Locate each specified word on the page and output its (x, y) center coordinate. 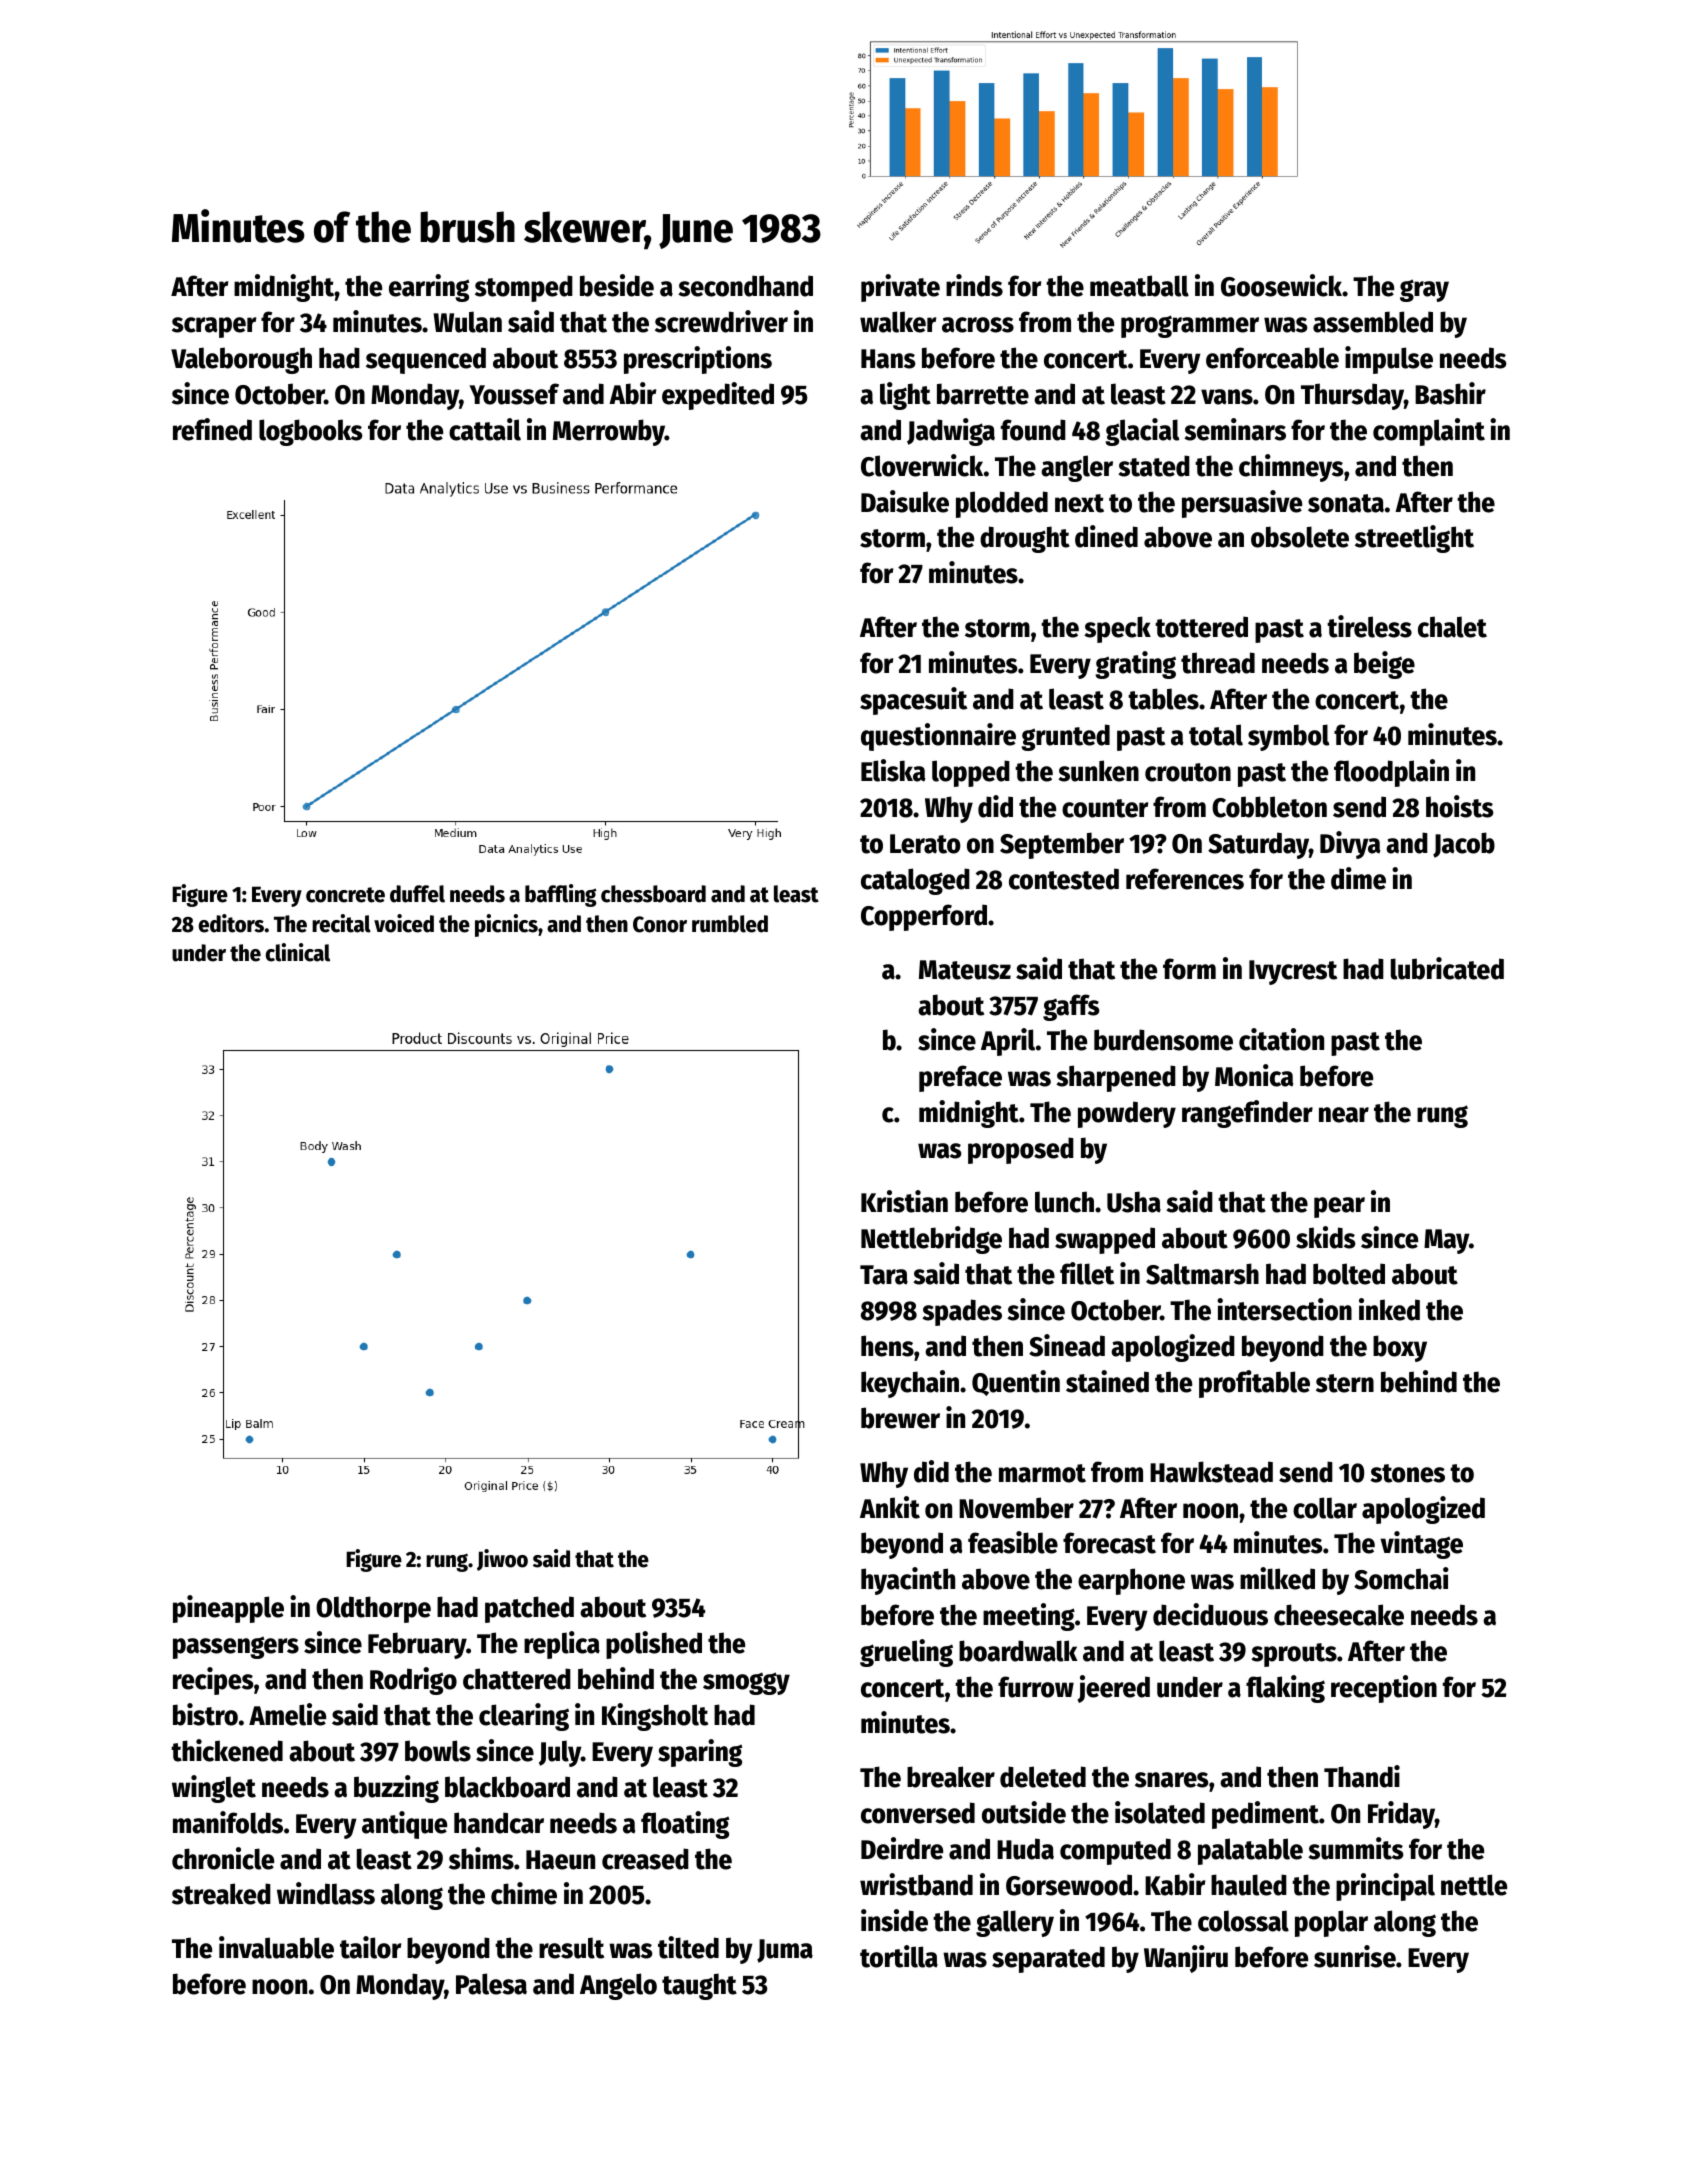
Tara (884, 1275)
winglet (214, 1789)
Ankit (890, 1507)
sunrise (1355, 1956)
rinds (974, 285)
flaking (1285, 1689)
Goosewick (1281, 285)
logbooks (311, 432)
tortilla (899, 1956)
